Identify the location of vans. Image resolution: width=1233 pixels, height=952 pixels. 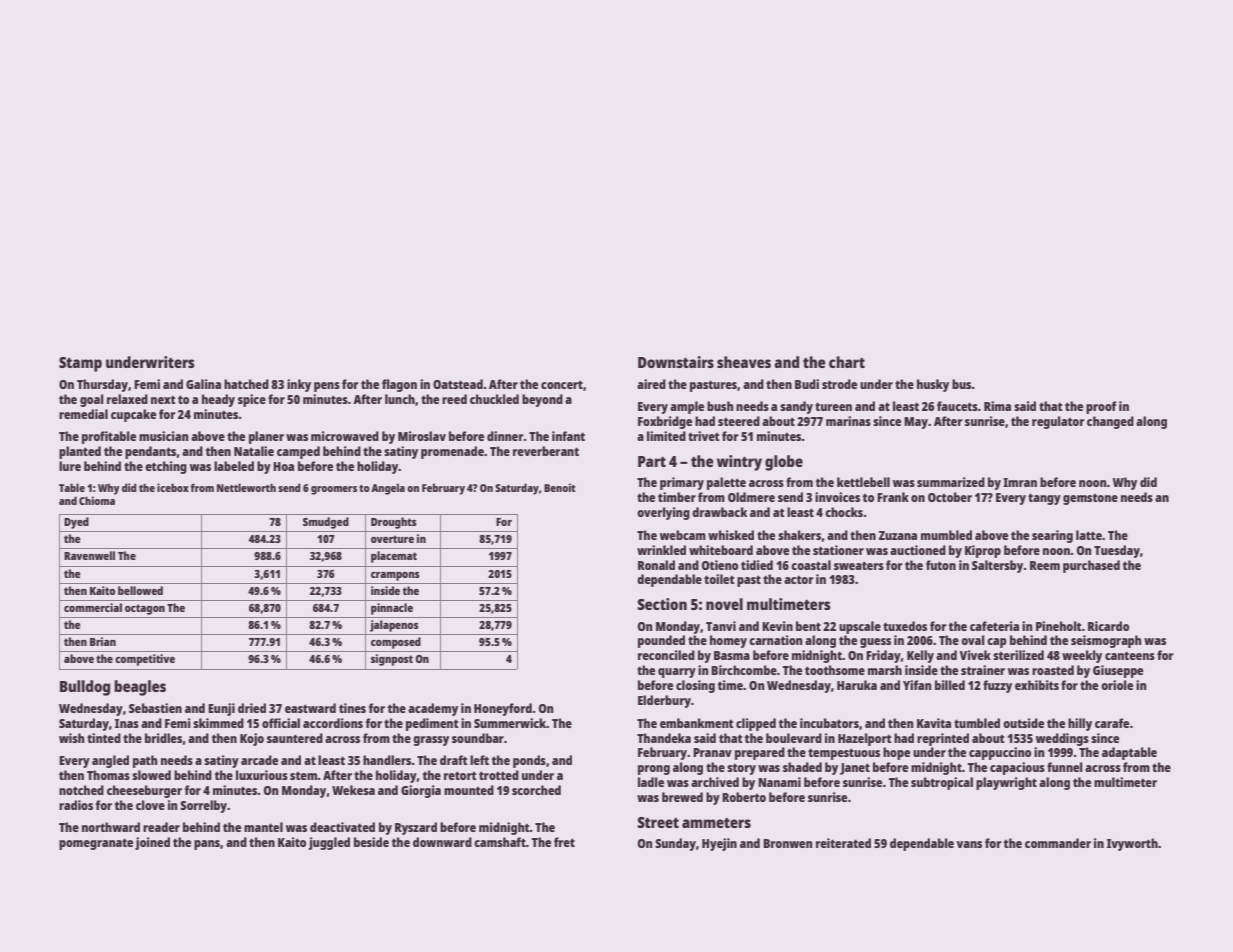
(969, 844).
